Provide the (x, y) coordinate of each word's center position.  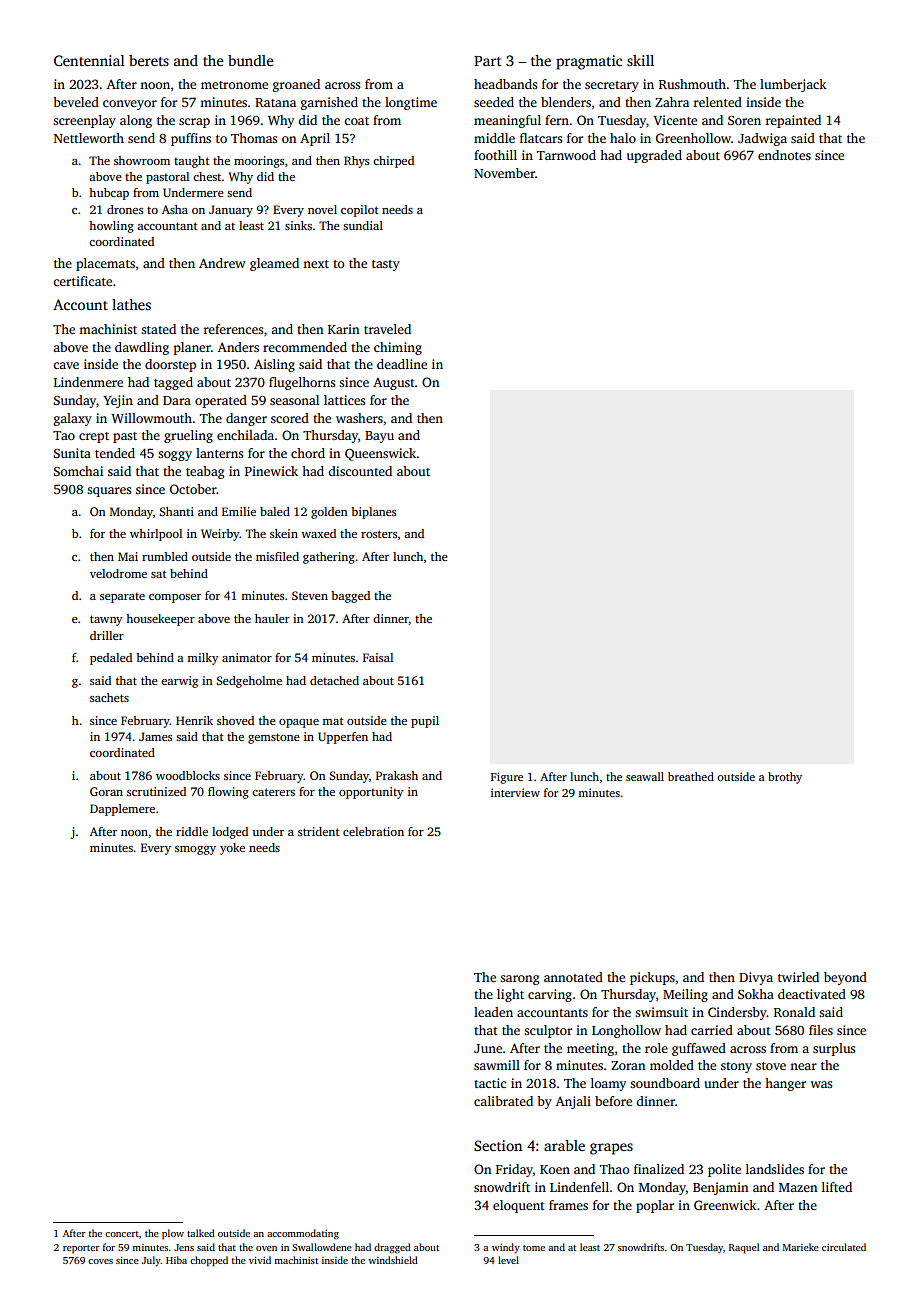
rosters (379, 534)
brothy (785, 778)
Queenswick (381, 454)
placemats (105, 264)
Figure (507, 778)
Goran (106, 791)
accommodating (303, 1234)
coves (100, 1261)
